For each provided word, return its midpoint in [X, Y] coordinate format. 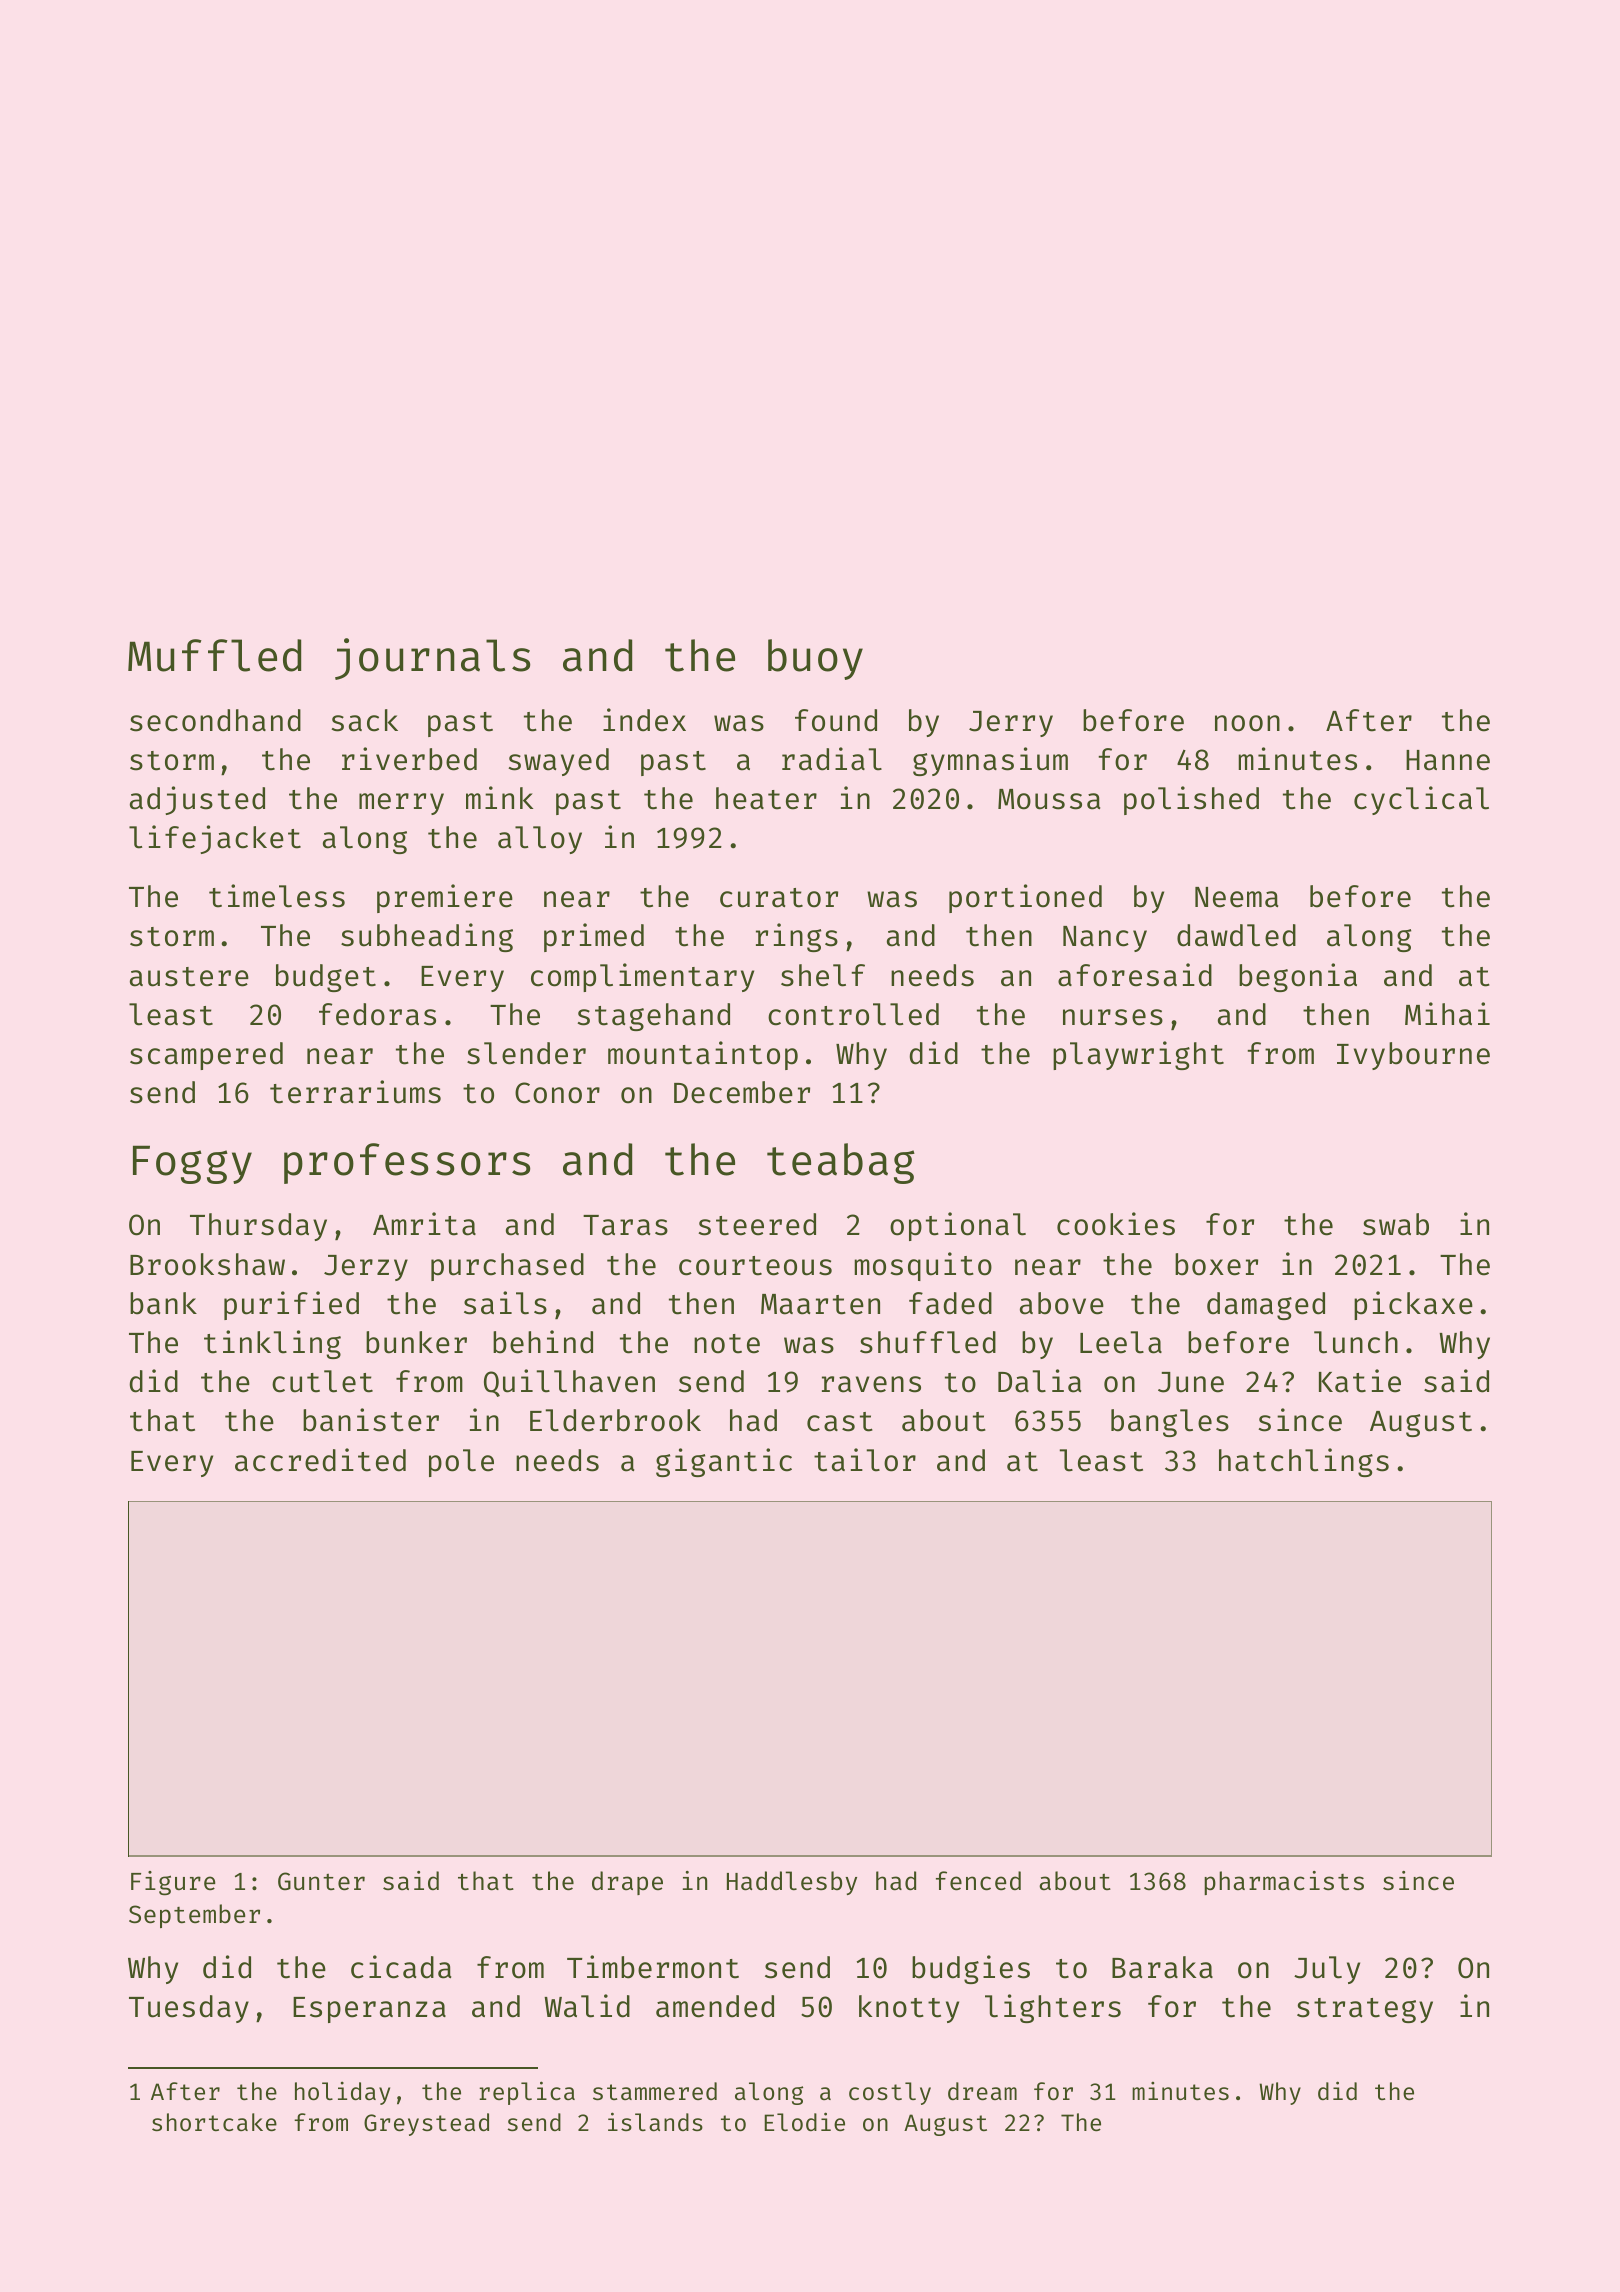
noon [1247, 723]
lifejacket [215, 839]
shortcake [214, 2122]
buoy [815, 659]
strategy [1365, 2010]
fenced [978, 1881]
